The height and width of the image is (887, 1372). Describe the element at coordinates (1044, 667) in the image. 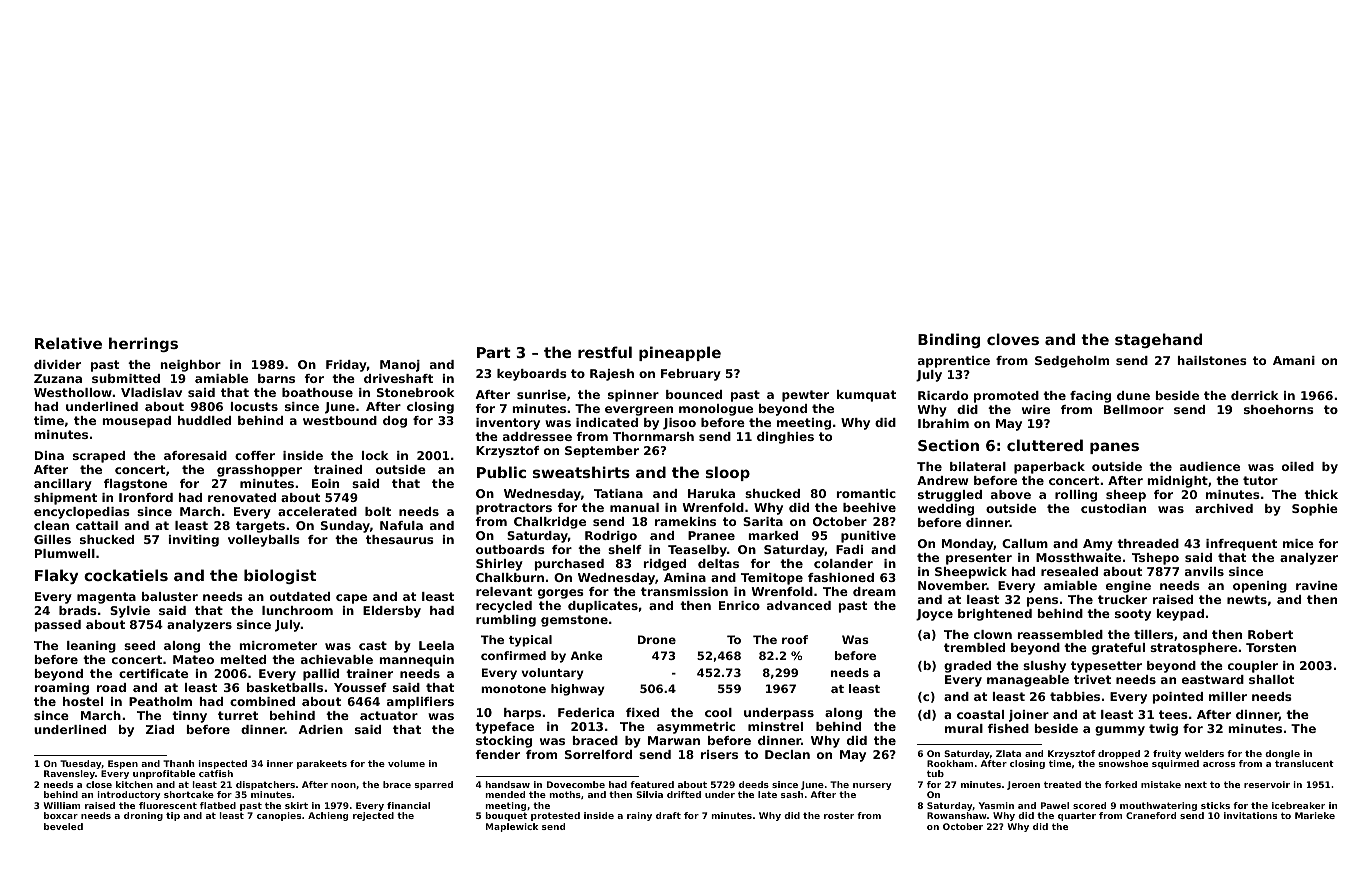

I see `slushy` at that location.
